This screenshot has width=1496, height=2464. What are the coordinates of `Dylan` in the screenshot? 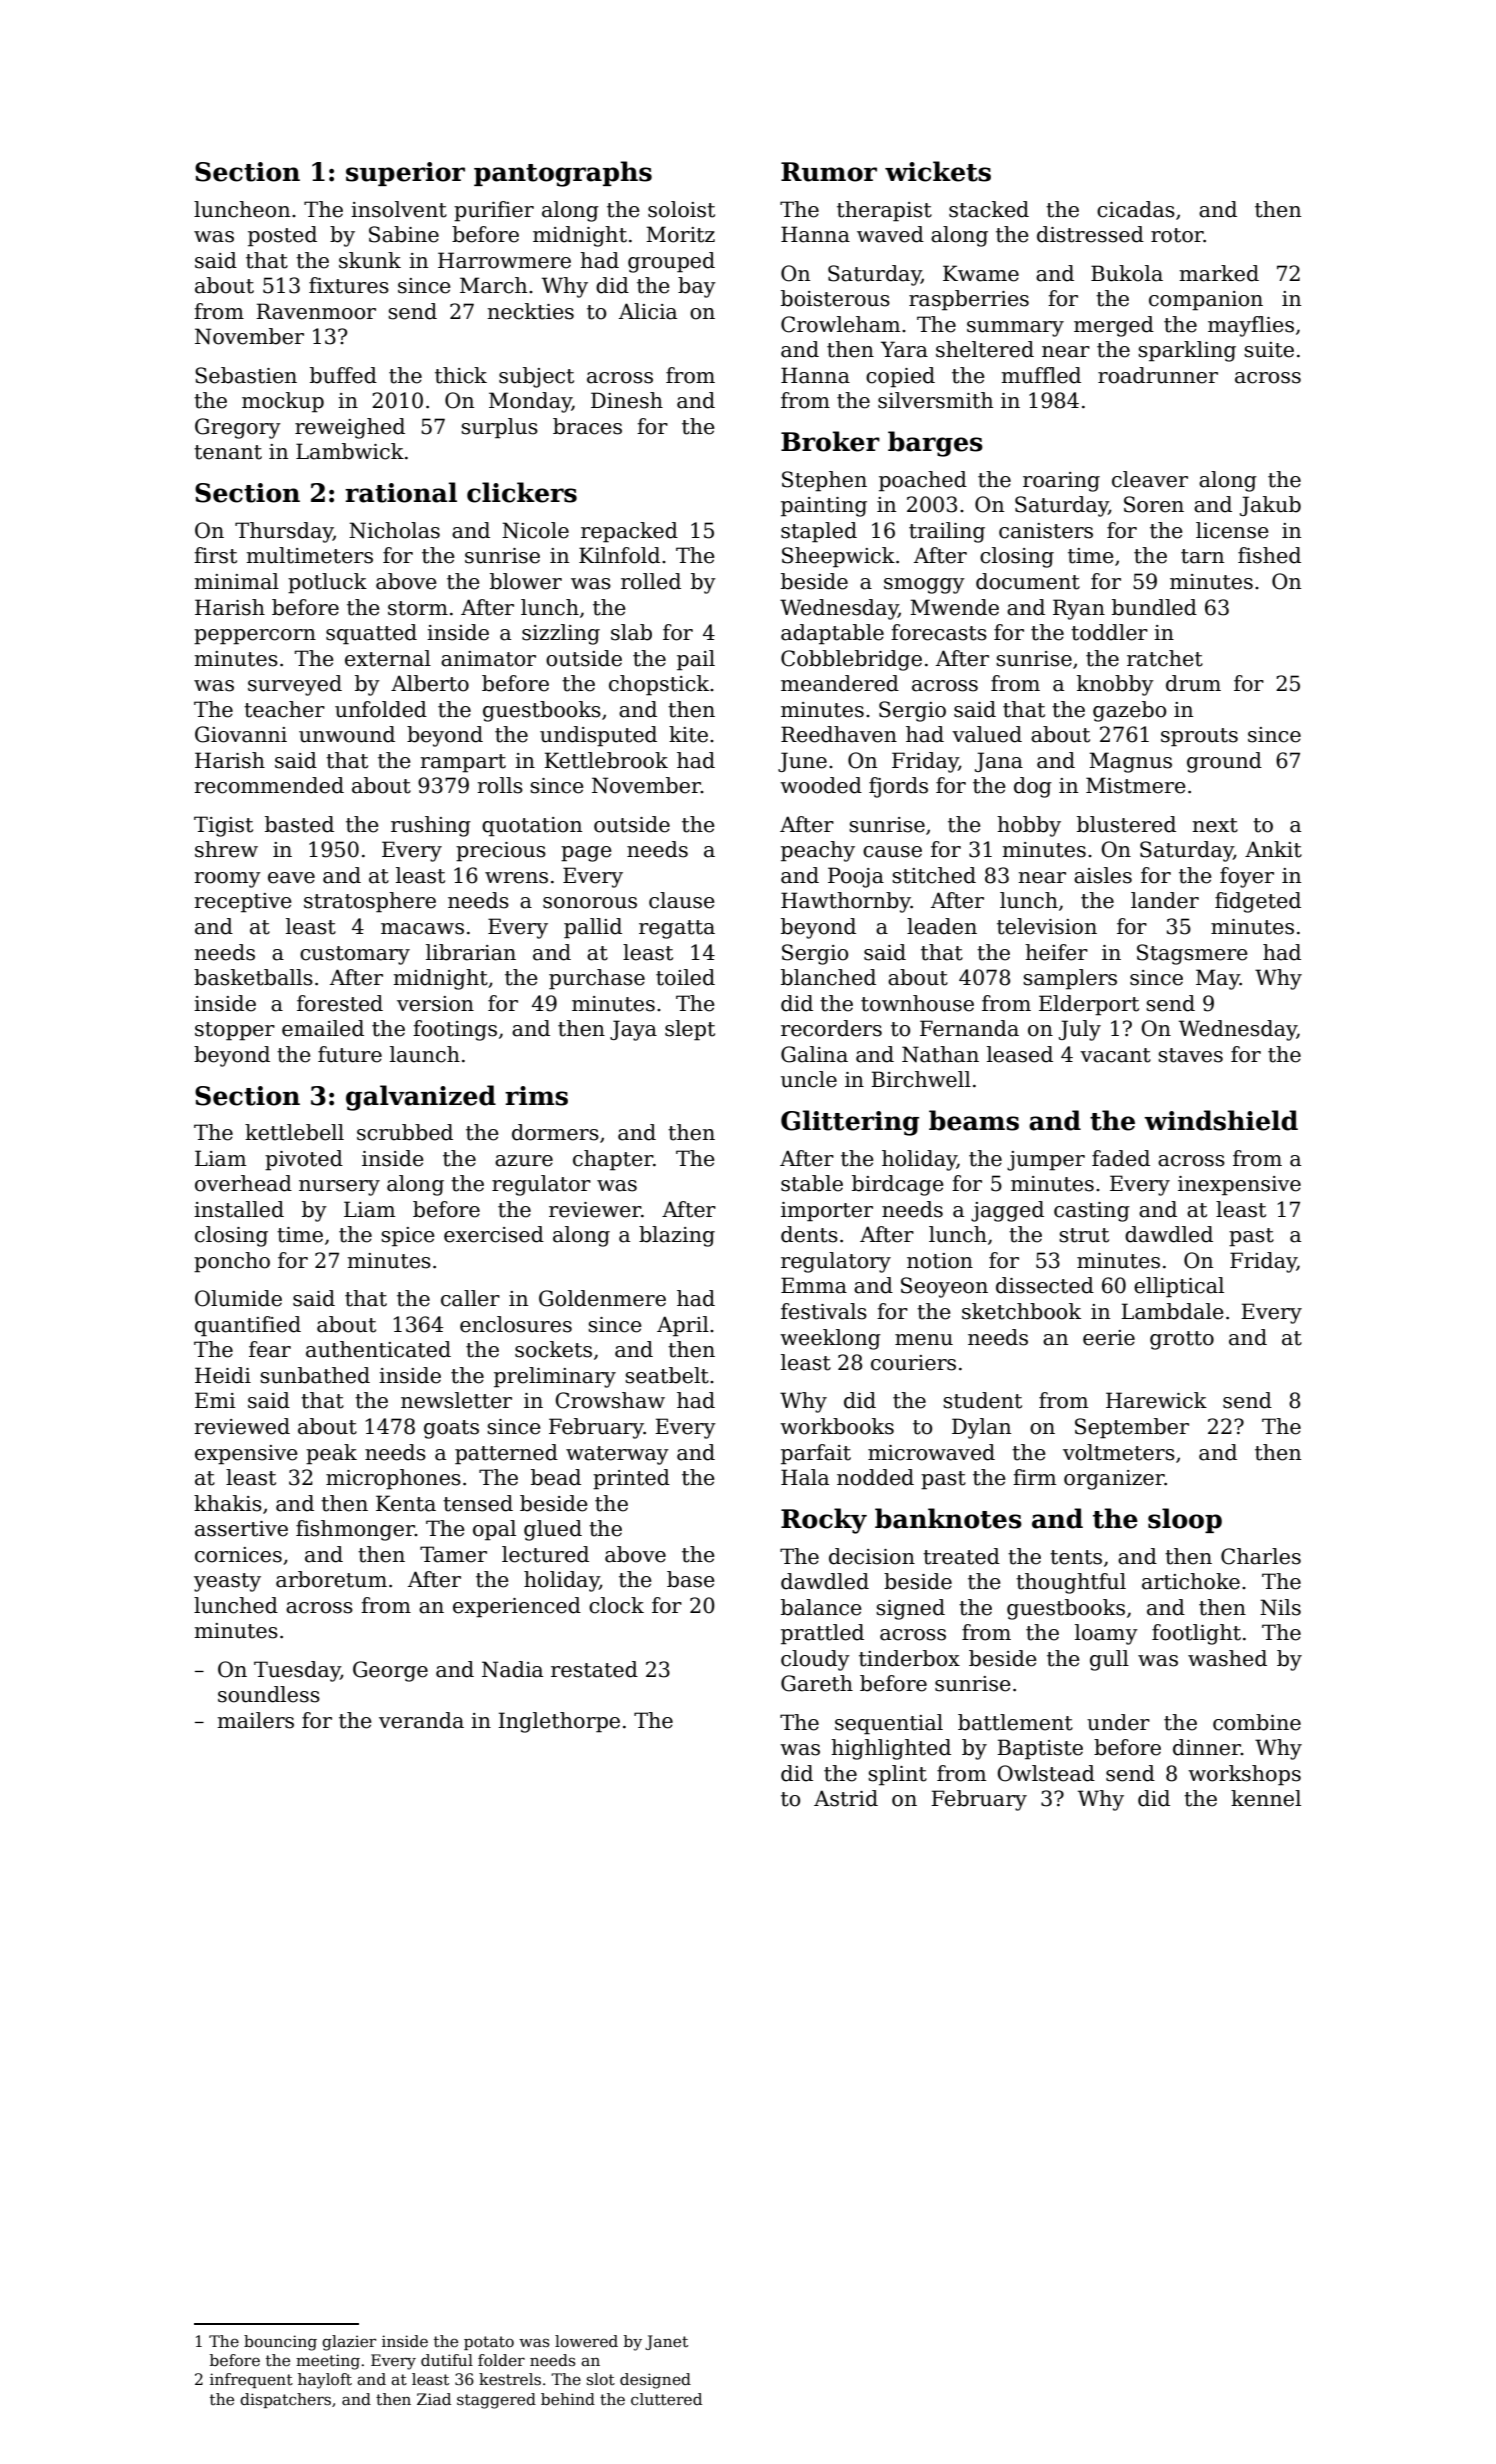 It's located at (981, 1428).
